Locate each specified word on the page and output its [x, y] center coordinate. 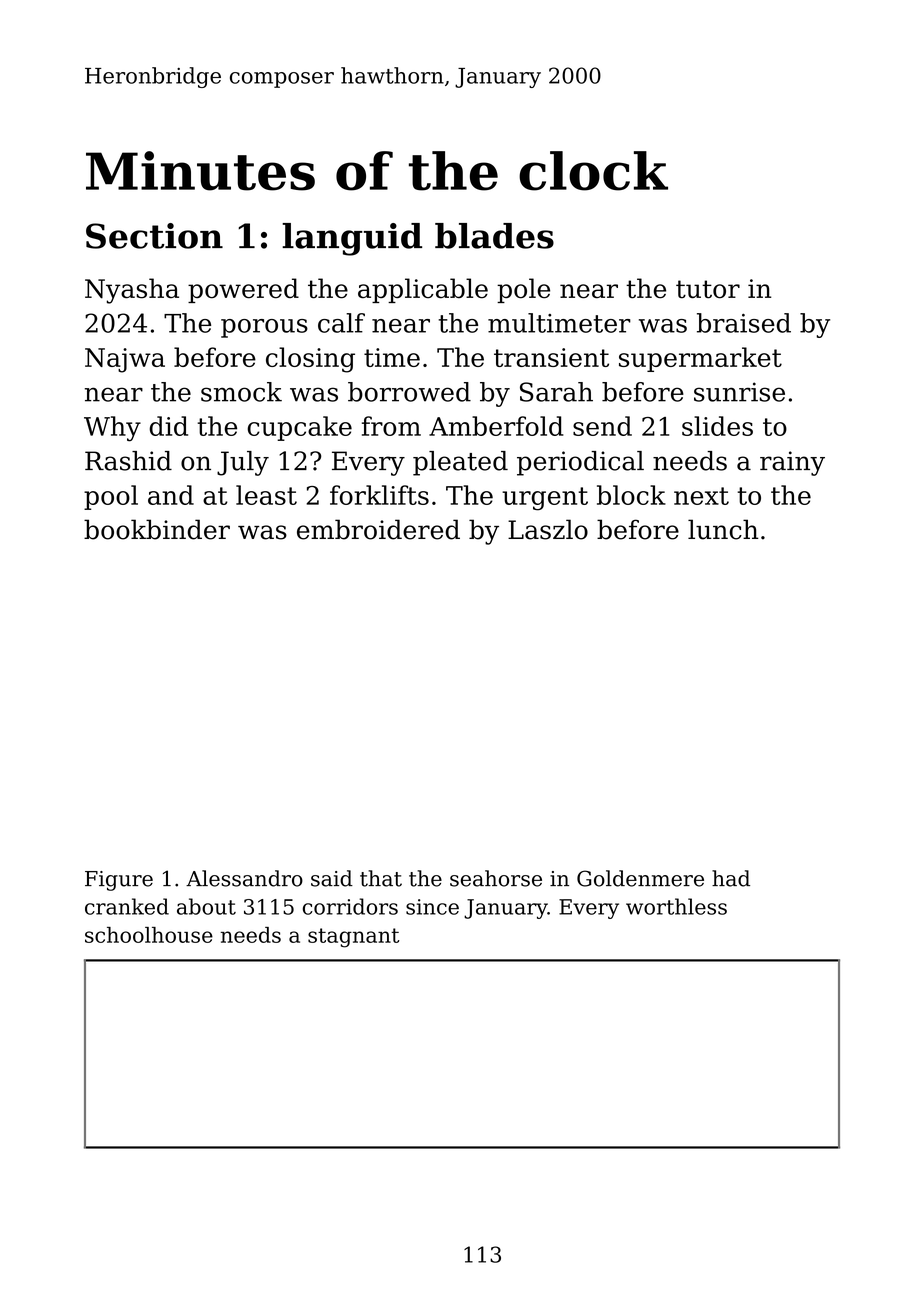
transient [551, 357]
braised [744, 323]
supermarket [700, 359]
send [602, 426]
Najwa [125, 360]
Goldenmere [640, 878]
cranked [127, 906]
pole [523, 290]
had [731, 878]
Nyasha [132, 291]
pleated [460, 463]
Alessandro [244, 878]
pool [111, 497]
